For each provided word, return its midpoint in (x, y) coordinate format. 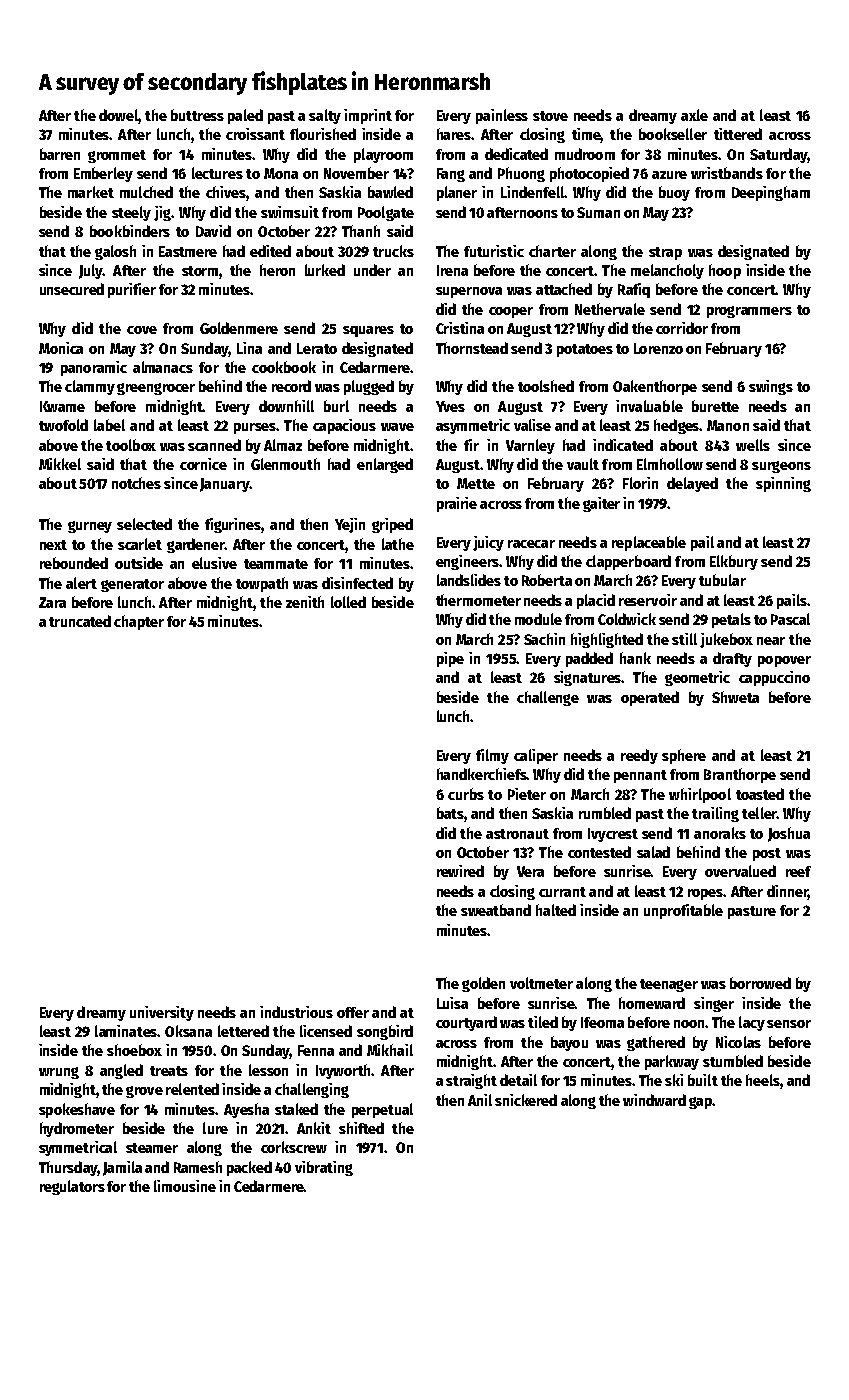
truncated (80, 621)
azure (669, 175)
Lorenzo (658, 348)
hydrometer (77, 1129)
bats (450, 813)
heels (763, 1080)
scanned (214, 445)
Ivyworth (343, 1071)
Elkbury (734, 562)
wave (397, 427)
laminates (126, 1031)
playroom (383, 155)
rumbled (605, 813)
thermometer (478, 600)
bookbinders (130, 231)
